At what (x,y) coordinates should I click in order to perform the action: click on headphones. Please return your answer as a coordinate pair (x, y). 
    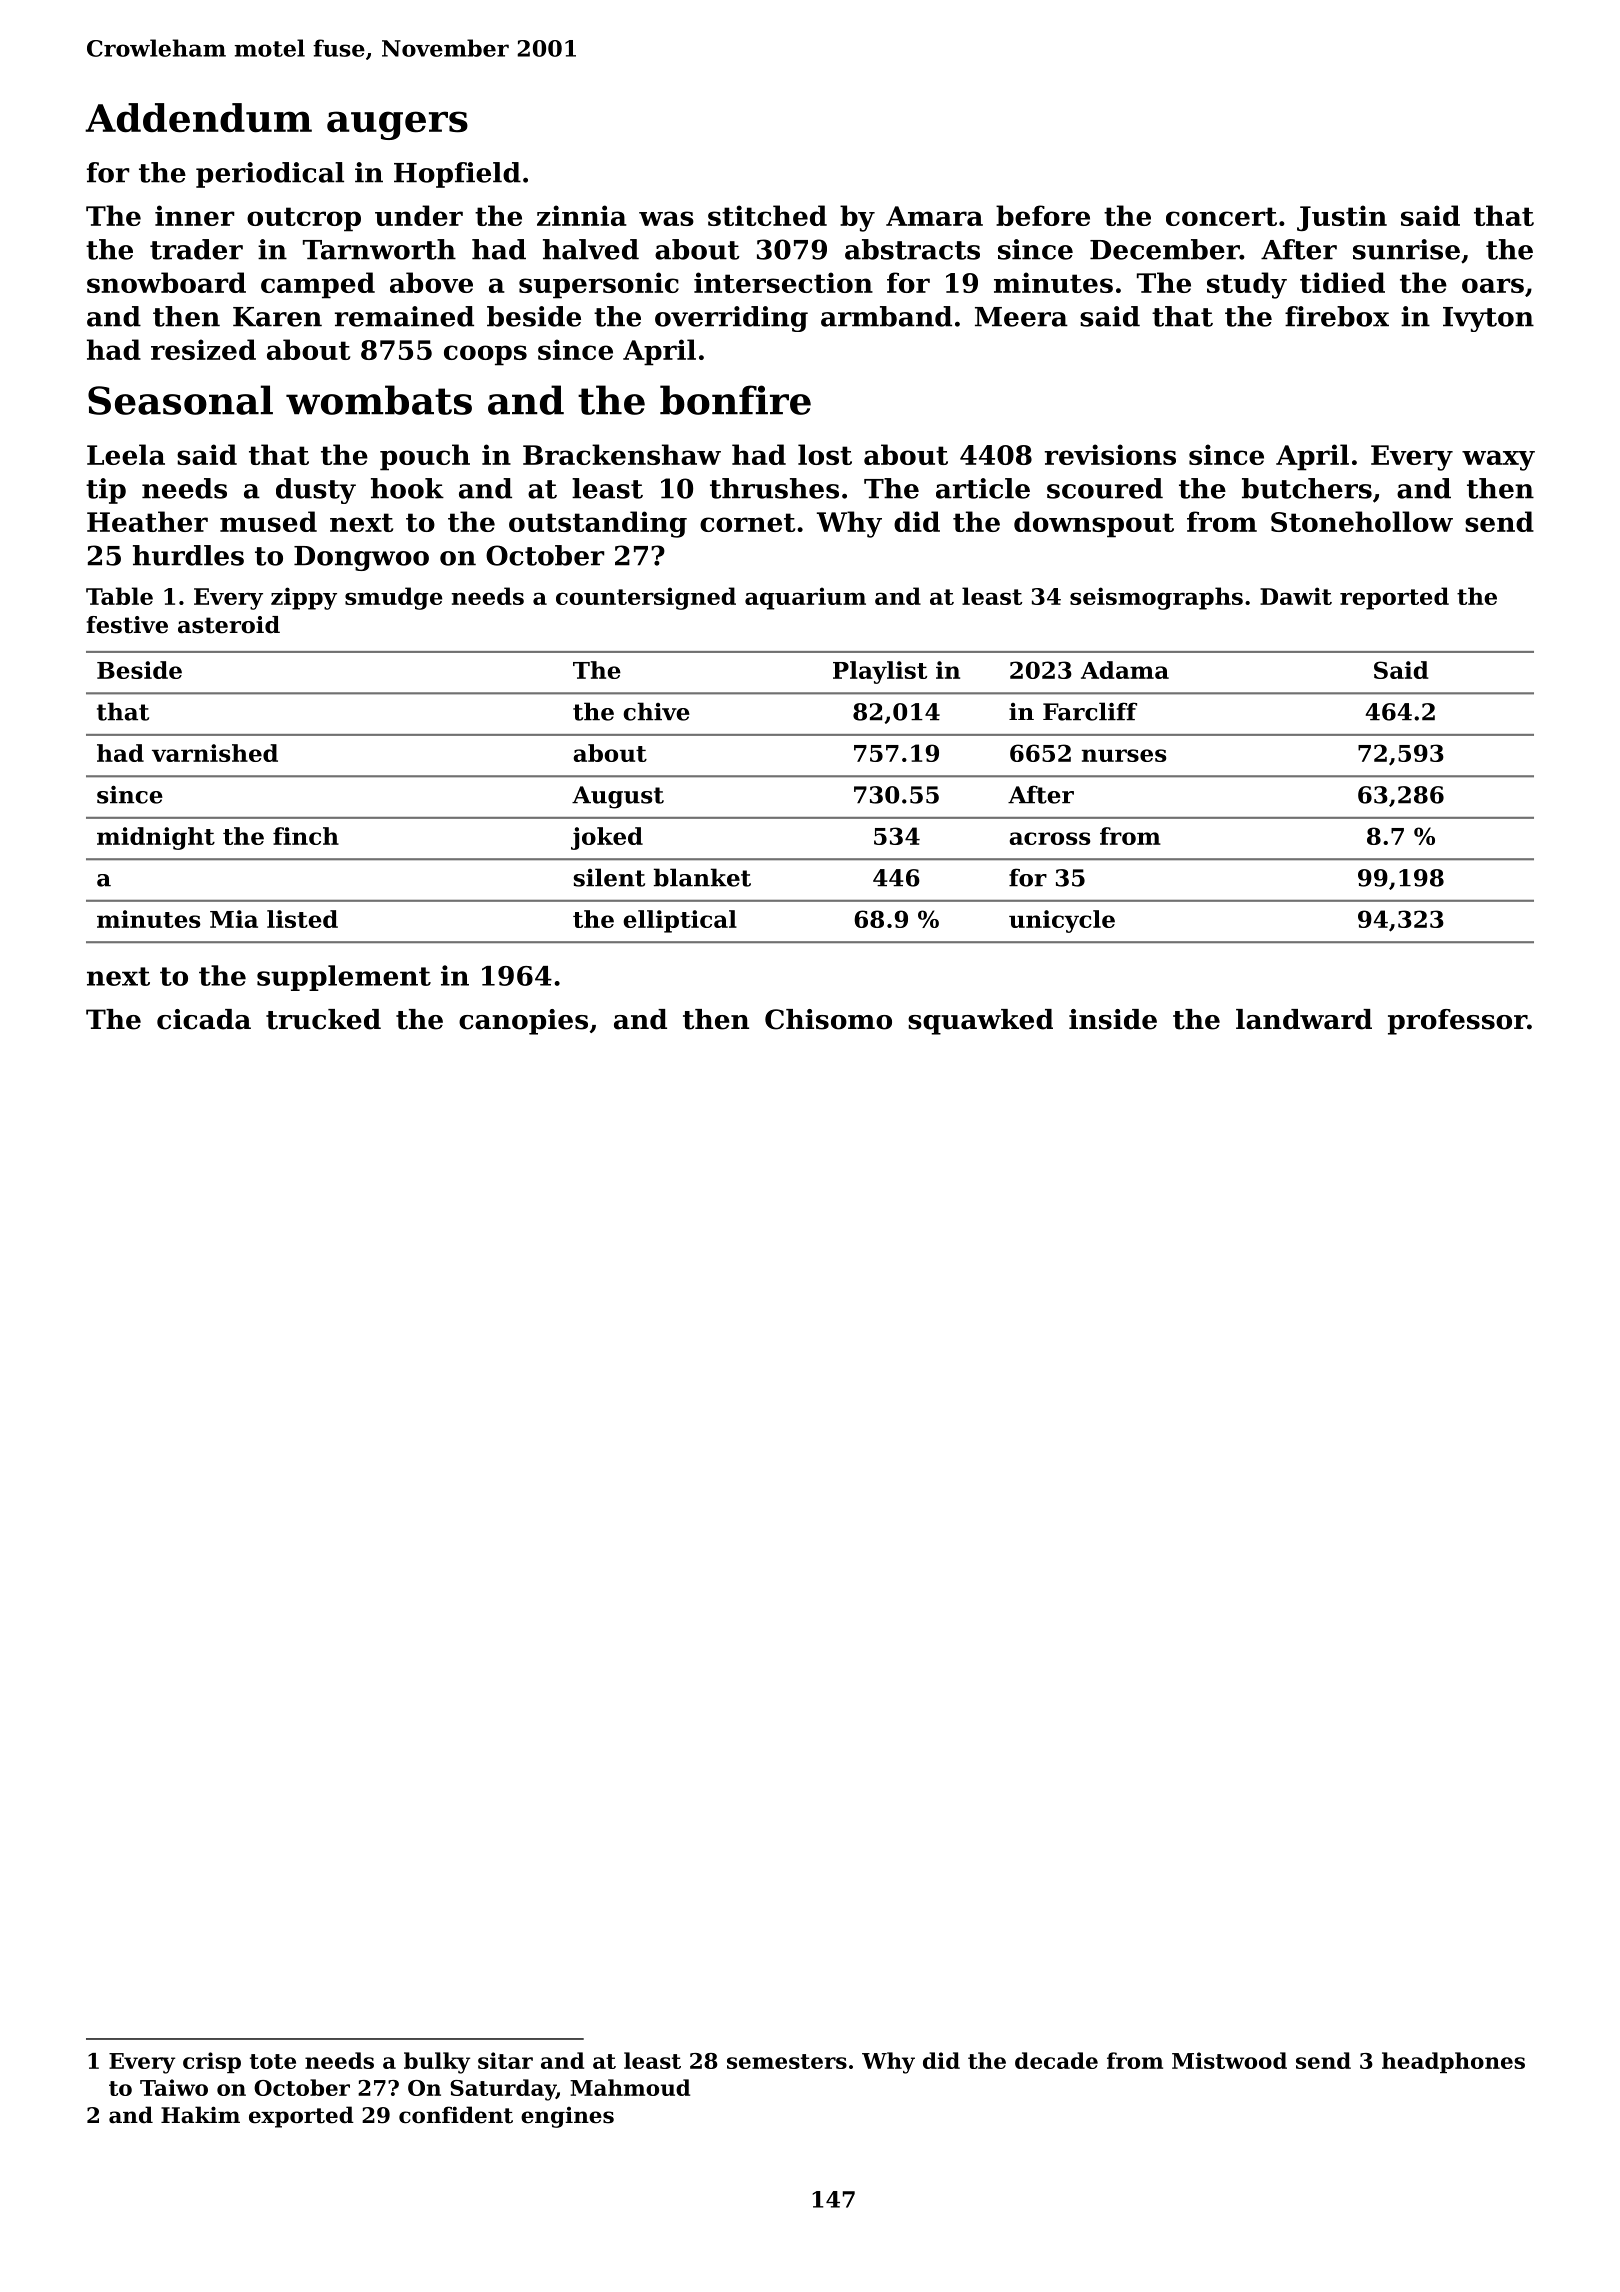
    Looking at the image, I should click on (1453, 2062).
